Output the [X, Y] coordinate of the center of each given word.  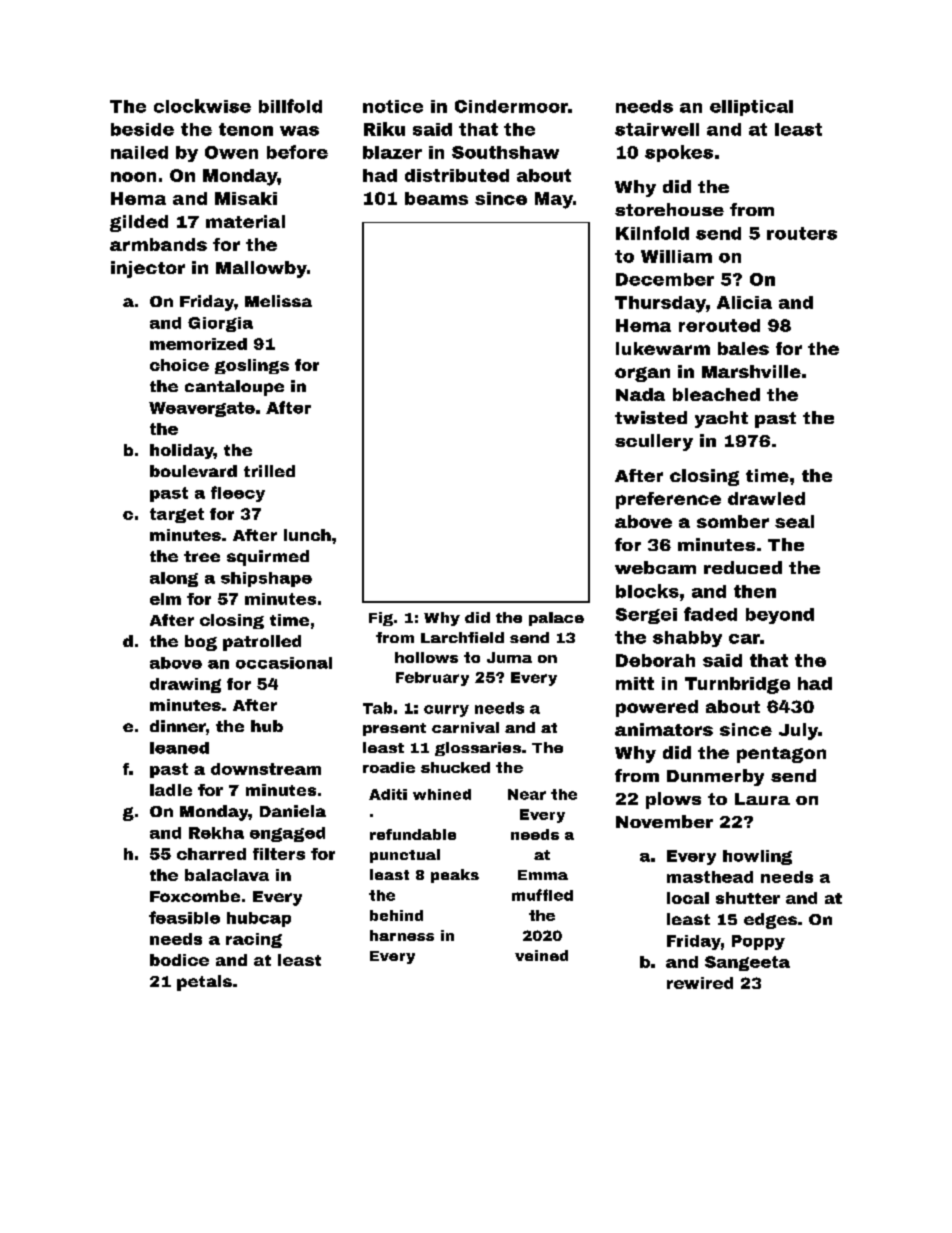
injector [148, 269]
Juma [509, 657]
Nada [640, 394]
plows [673, 800]
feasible [184, 917]
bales [743, 348]
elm [165, 599]
